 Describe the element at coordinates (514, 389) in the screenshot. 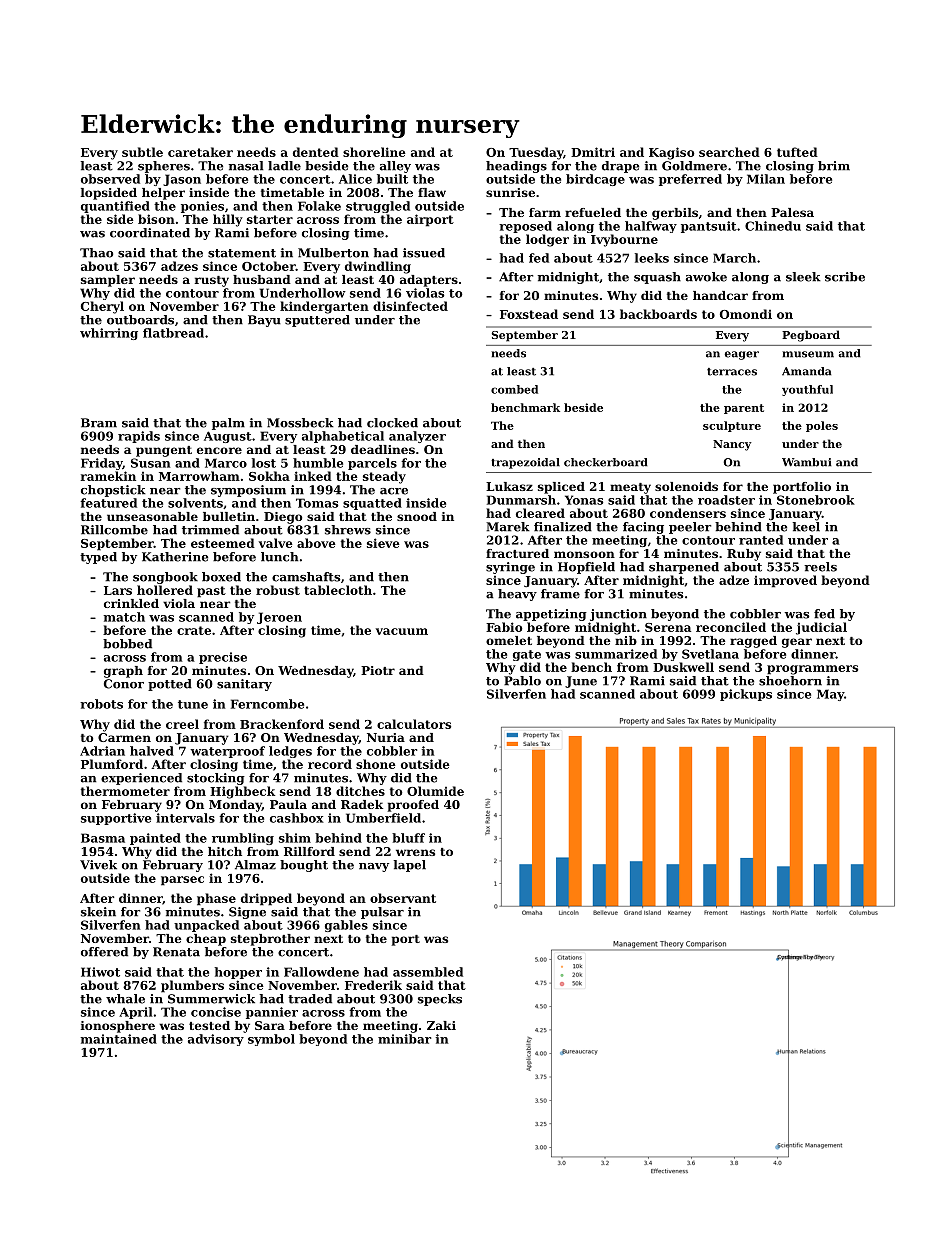

I see `combed` at that location.
